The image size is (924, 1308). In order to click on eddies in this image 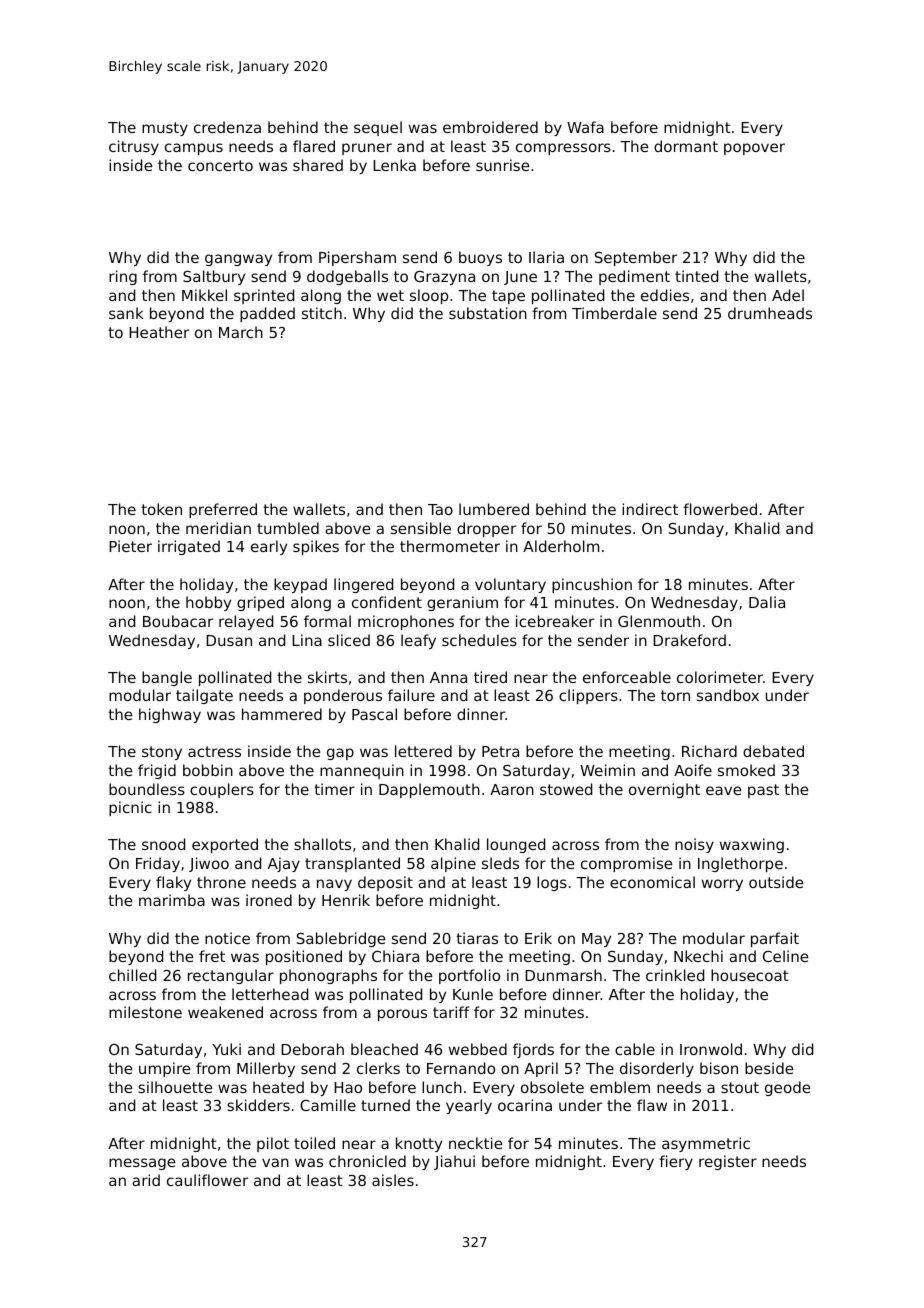, I will do `click(665, 295)`.
